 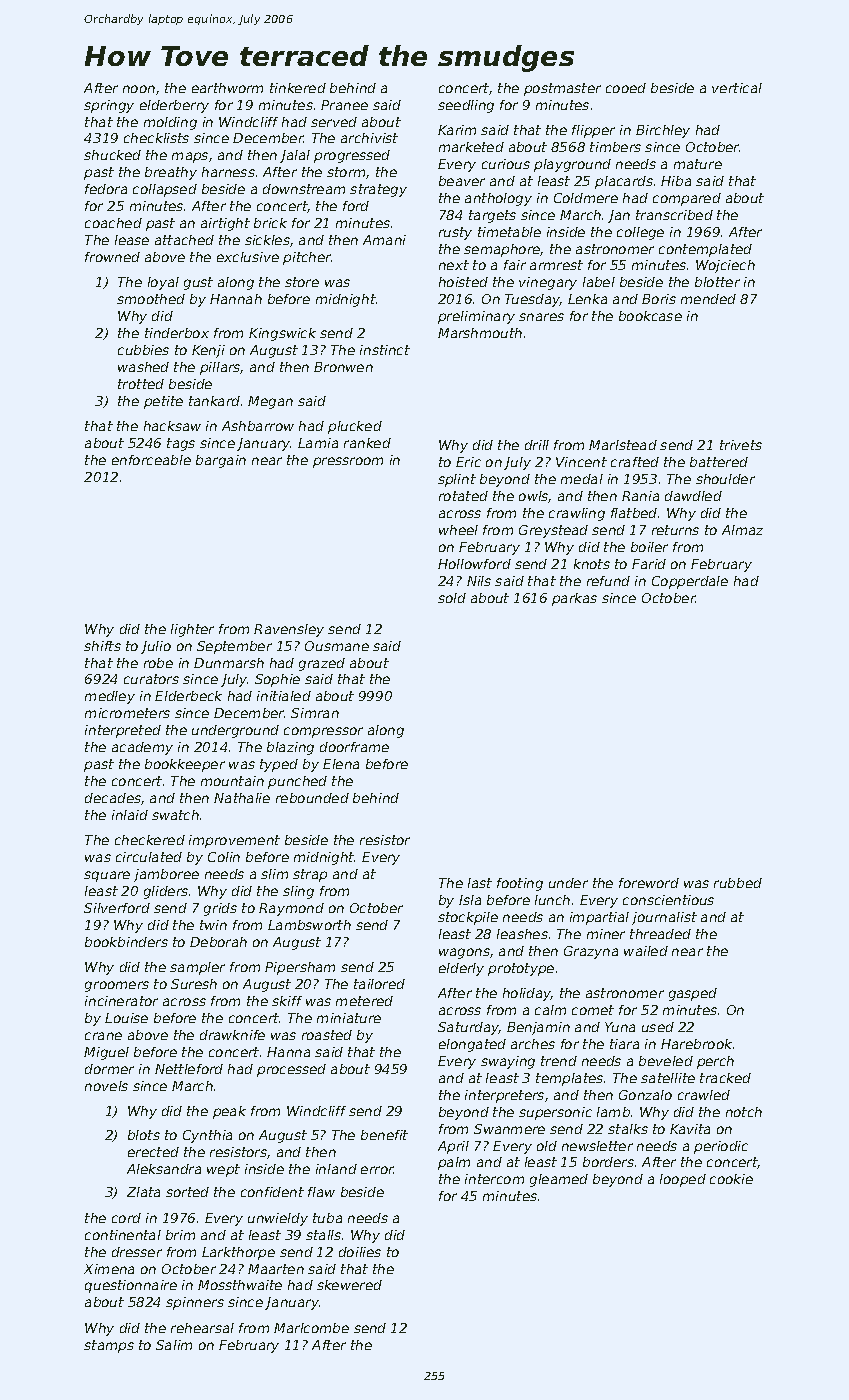 What do you see at coordinates (663, 131) in the screenshot?
I see `Birchley` at bounding box center [663, 131].
